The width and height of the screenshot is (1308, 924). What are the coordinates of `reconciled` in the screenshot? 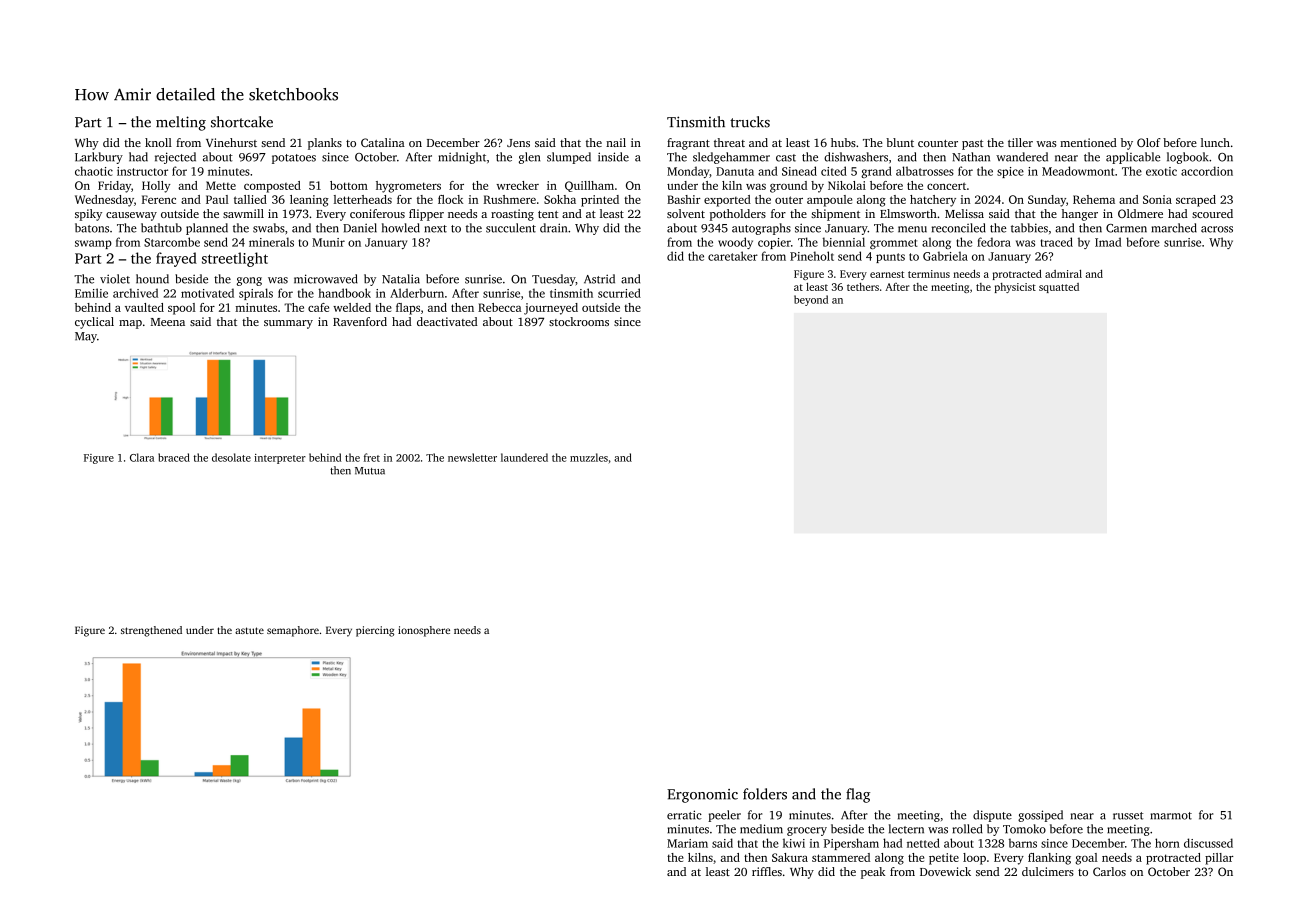 It's located at (959, 228).
